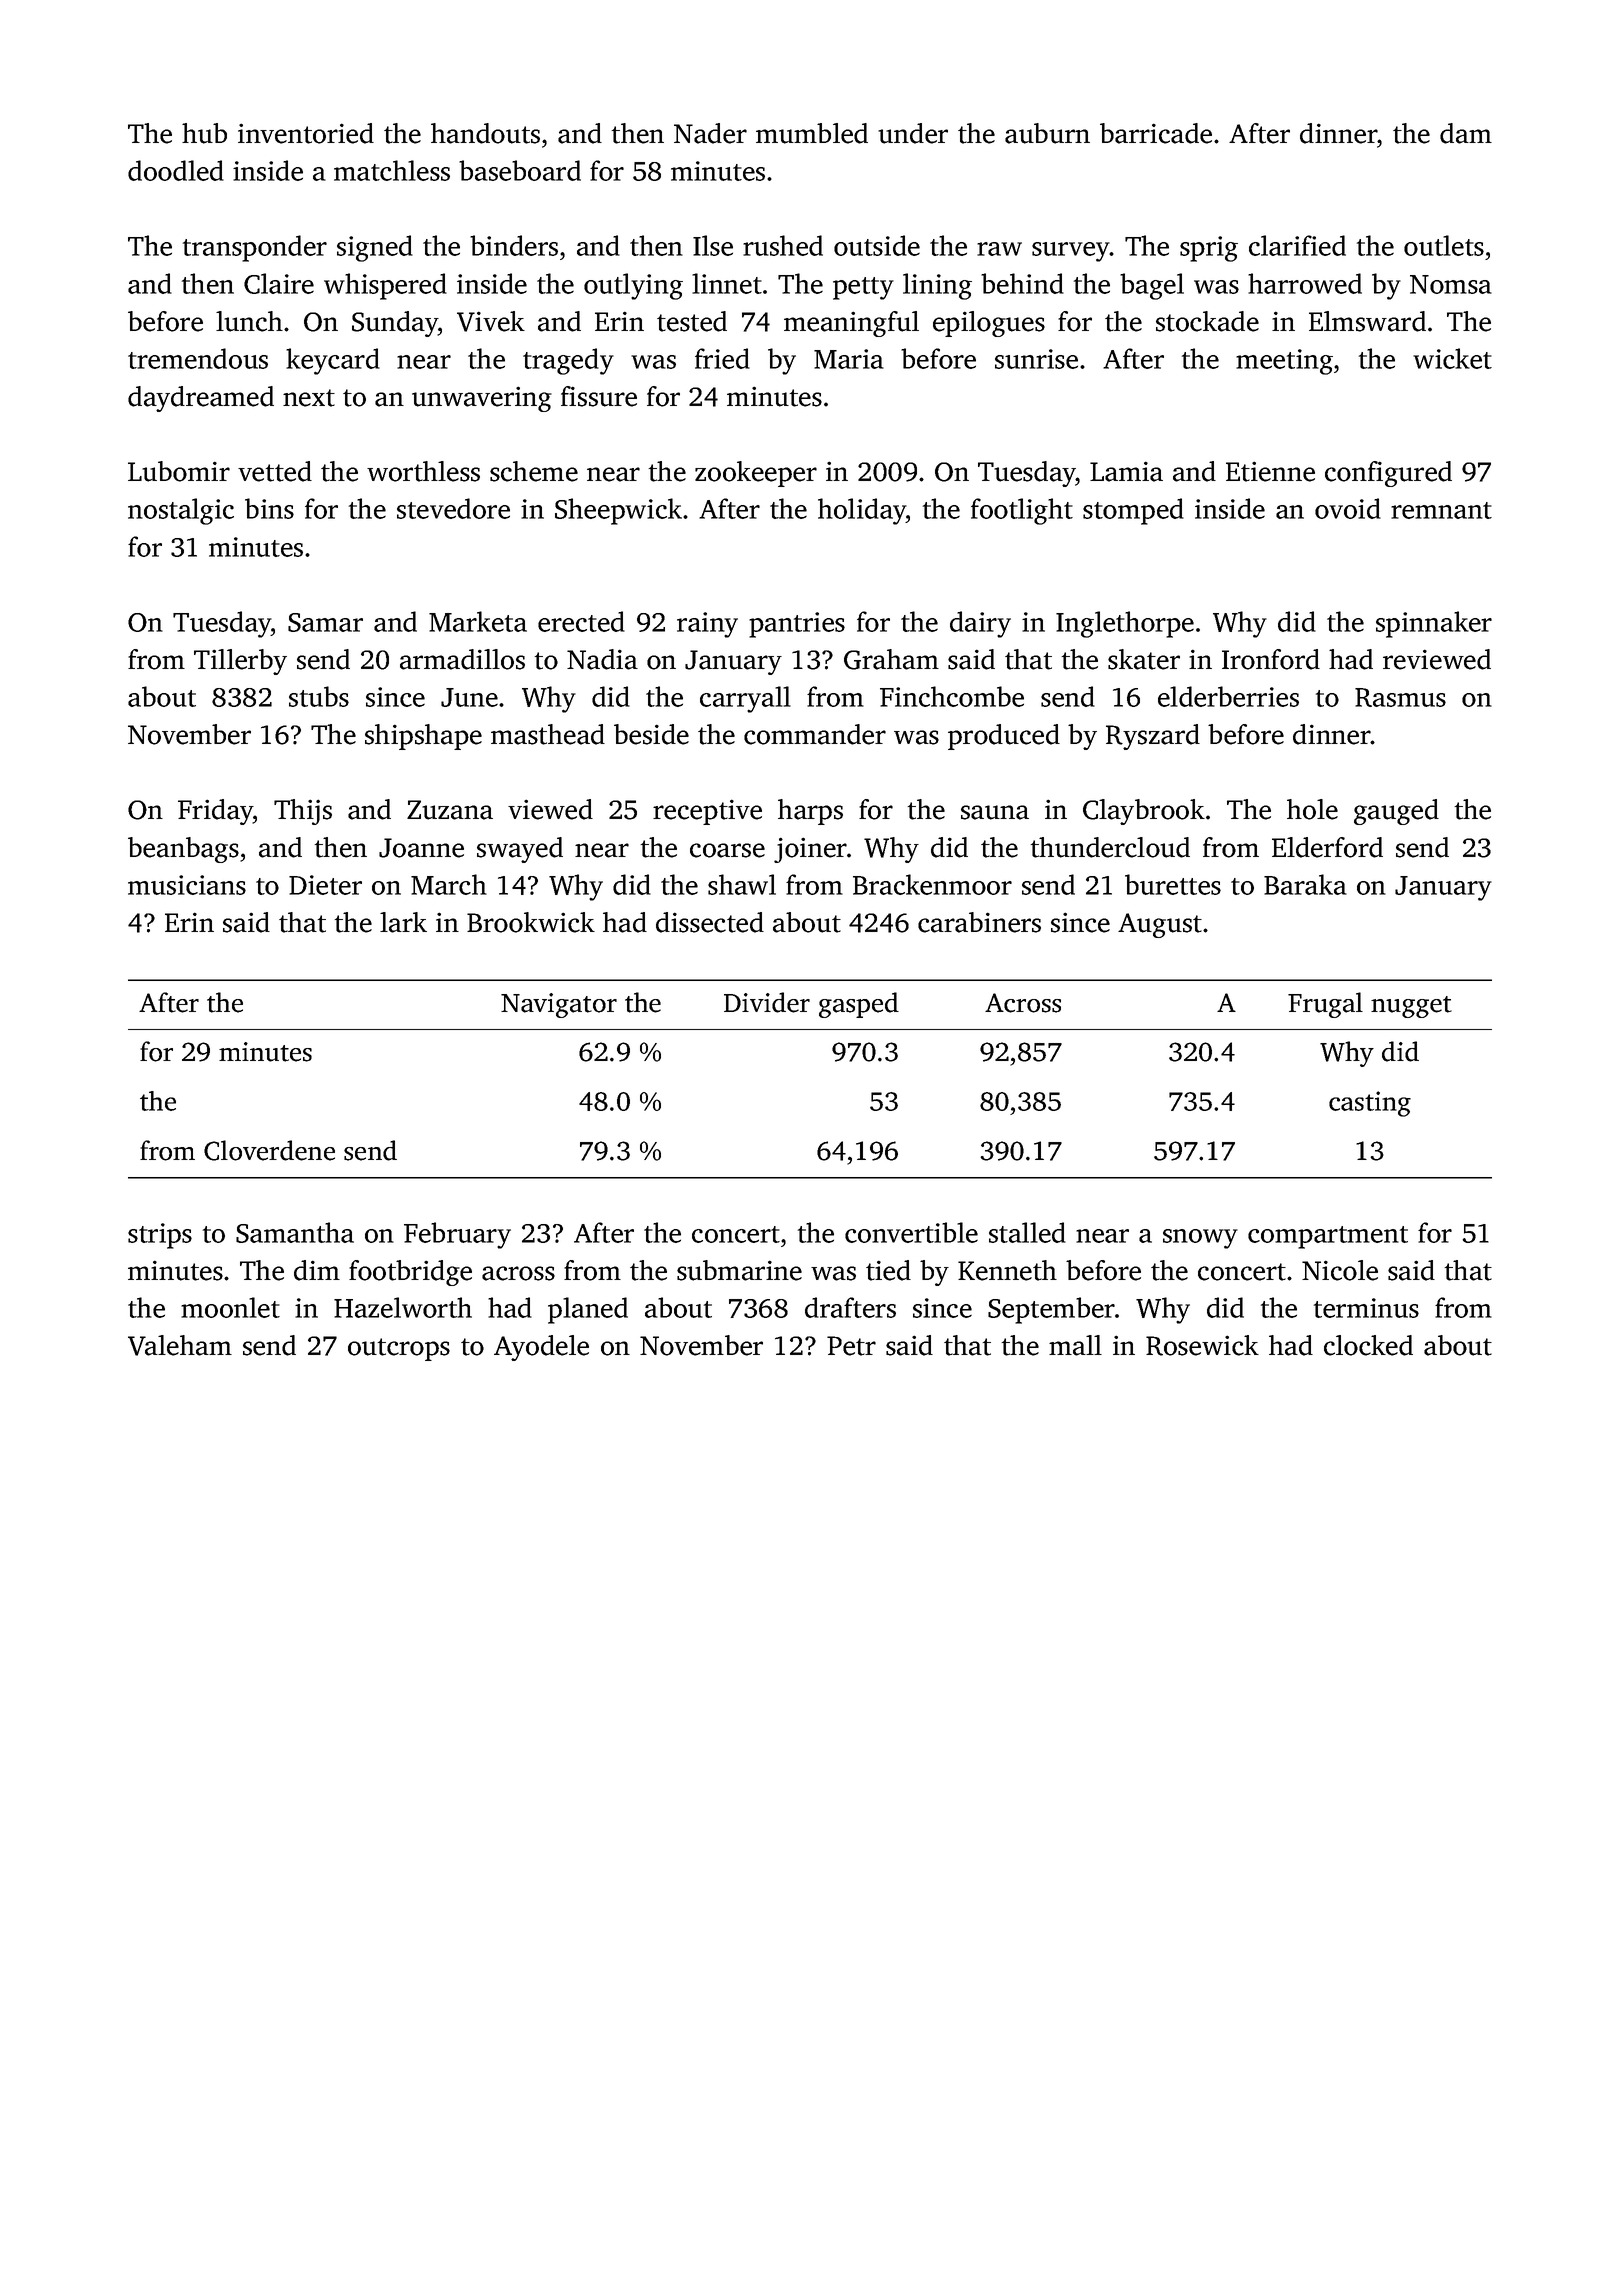 The image size is (1620, 2292). What do you see at coordinates (399, 1349) in the image?
I see `outcrops` at bounding box center [399, 1349].
